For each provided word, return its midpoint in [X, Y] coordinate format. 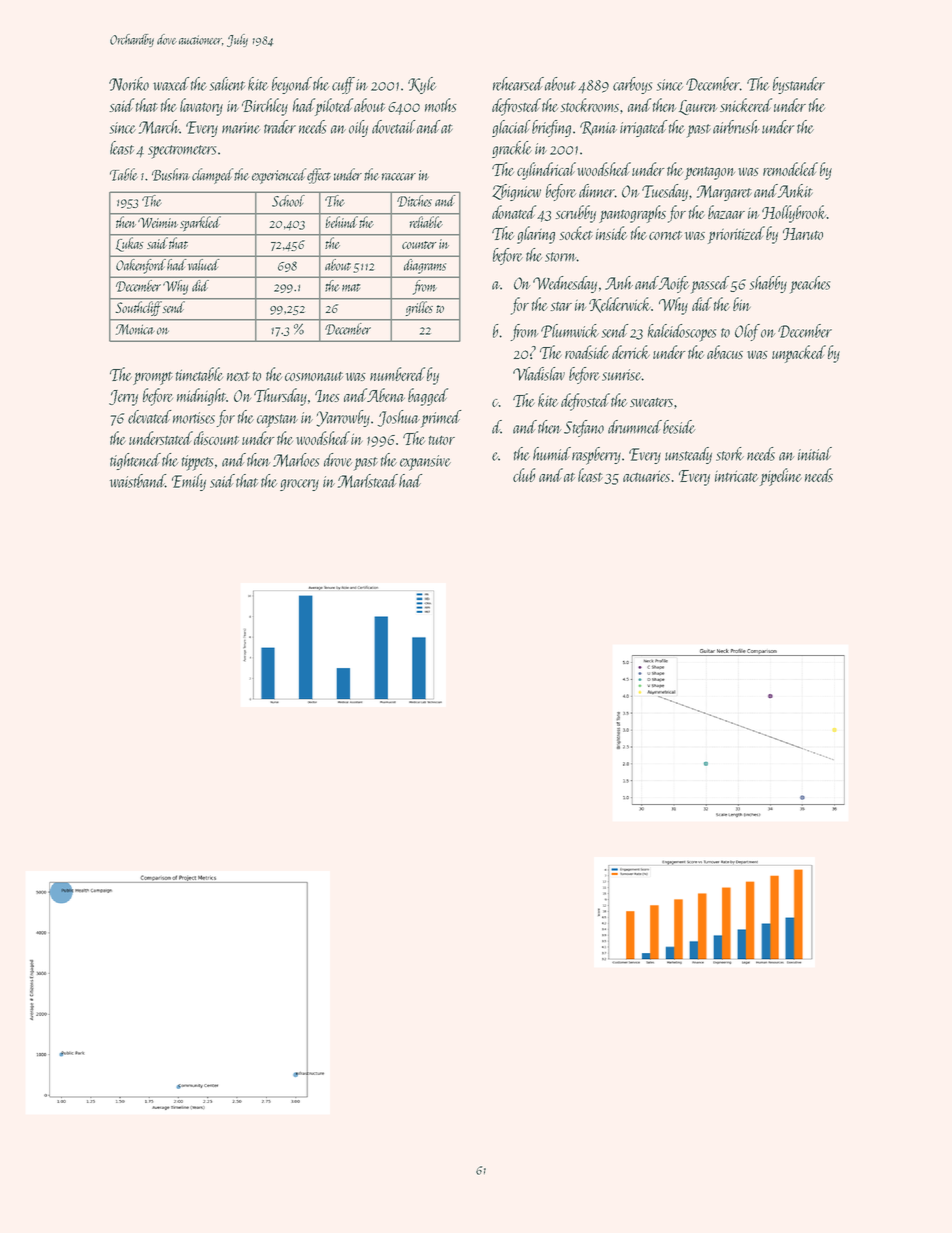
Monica [135, 329]
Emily [189, 482]
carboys [632, 85]
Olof [747, 332]
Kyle [422, 85]
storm [560, 257]
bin [742, 304]
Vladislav [539, 374]
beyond [292, 85]
